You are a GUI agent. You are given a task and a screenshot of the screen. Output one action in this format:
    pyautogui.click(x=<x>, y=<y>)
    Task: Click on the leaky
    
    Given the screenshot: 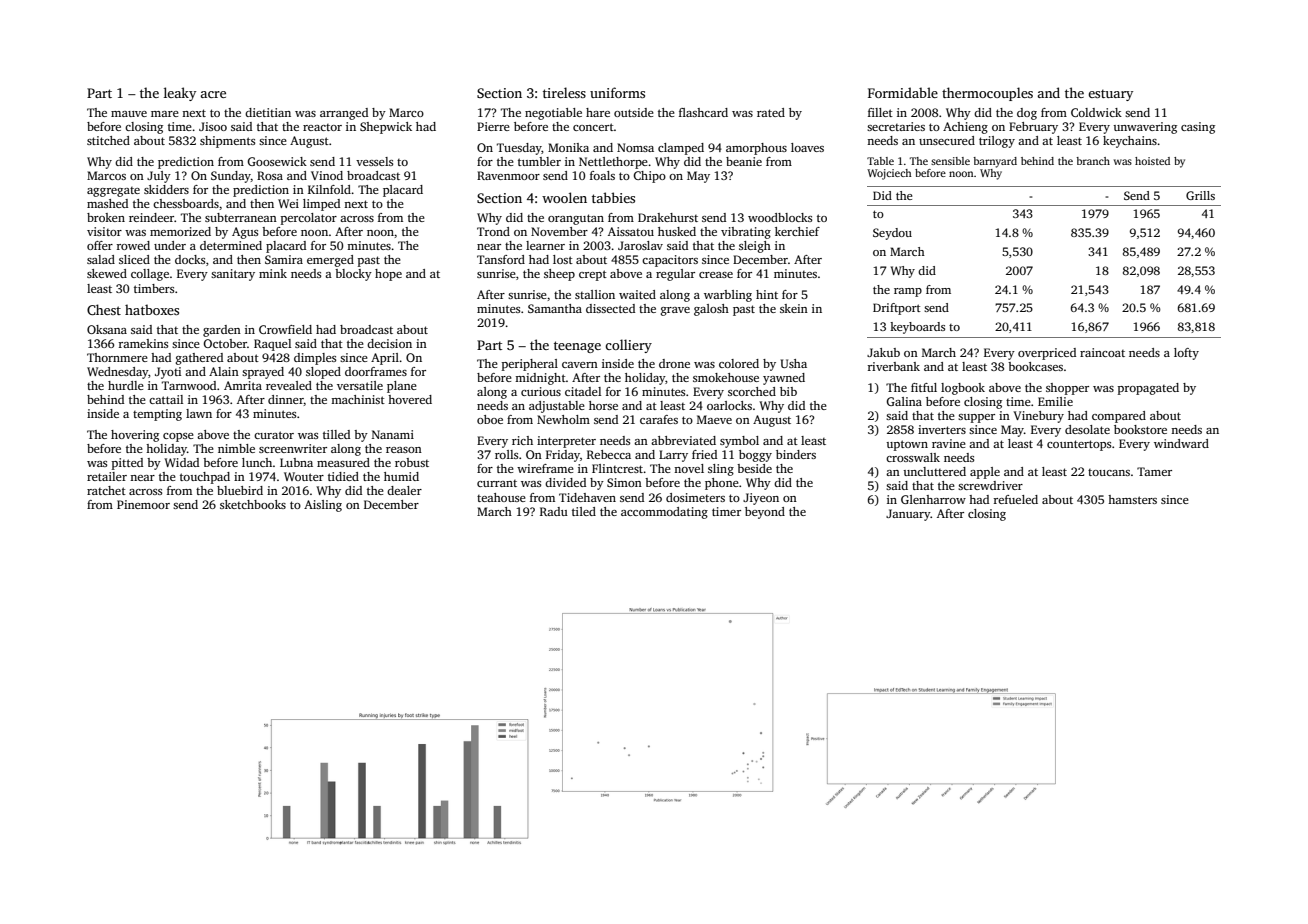 What is the action you would take?
    pyautogui.click(x=180, y=94)
